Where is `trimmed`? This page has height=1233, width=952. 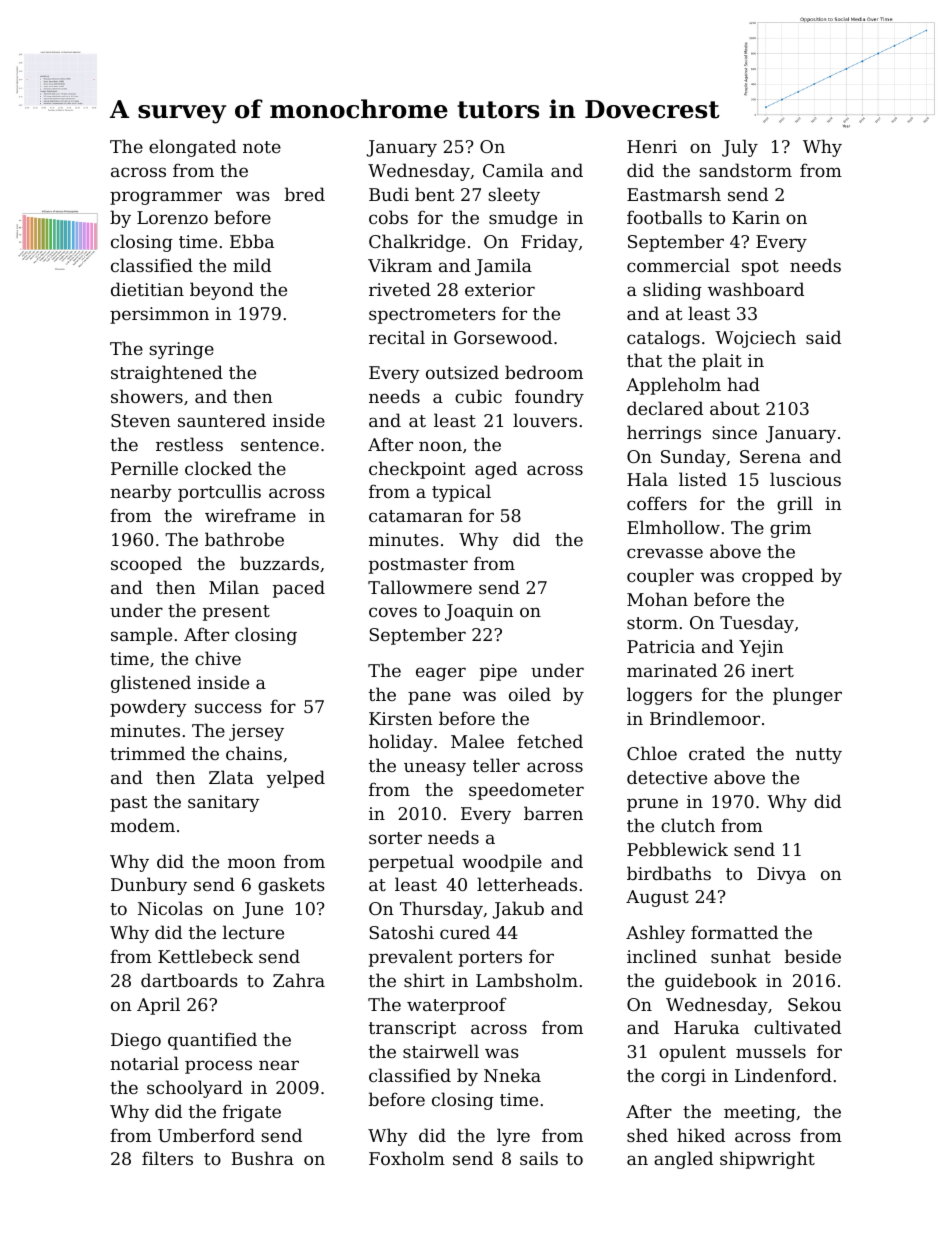
trimmed is located at coordinates (147, 753).
